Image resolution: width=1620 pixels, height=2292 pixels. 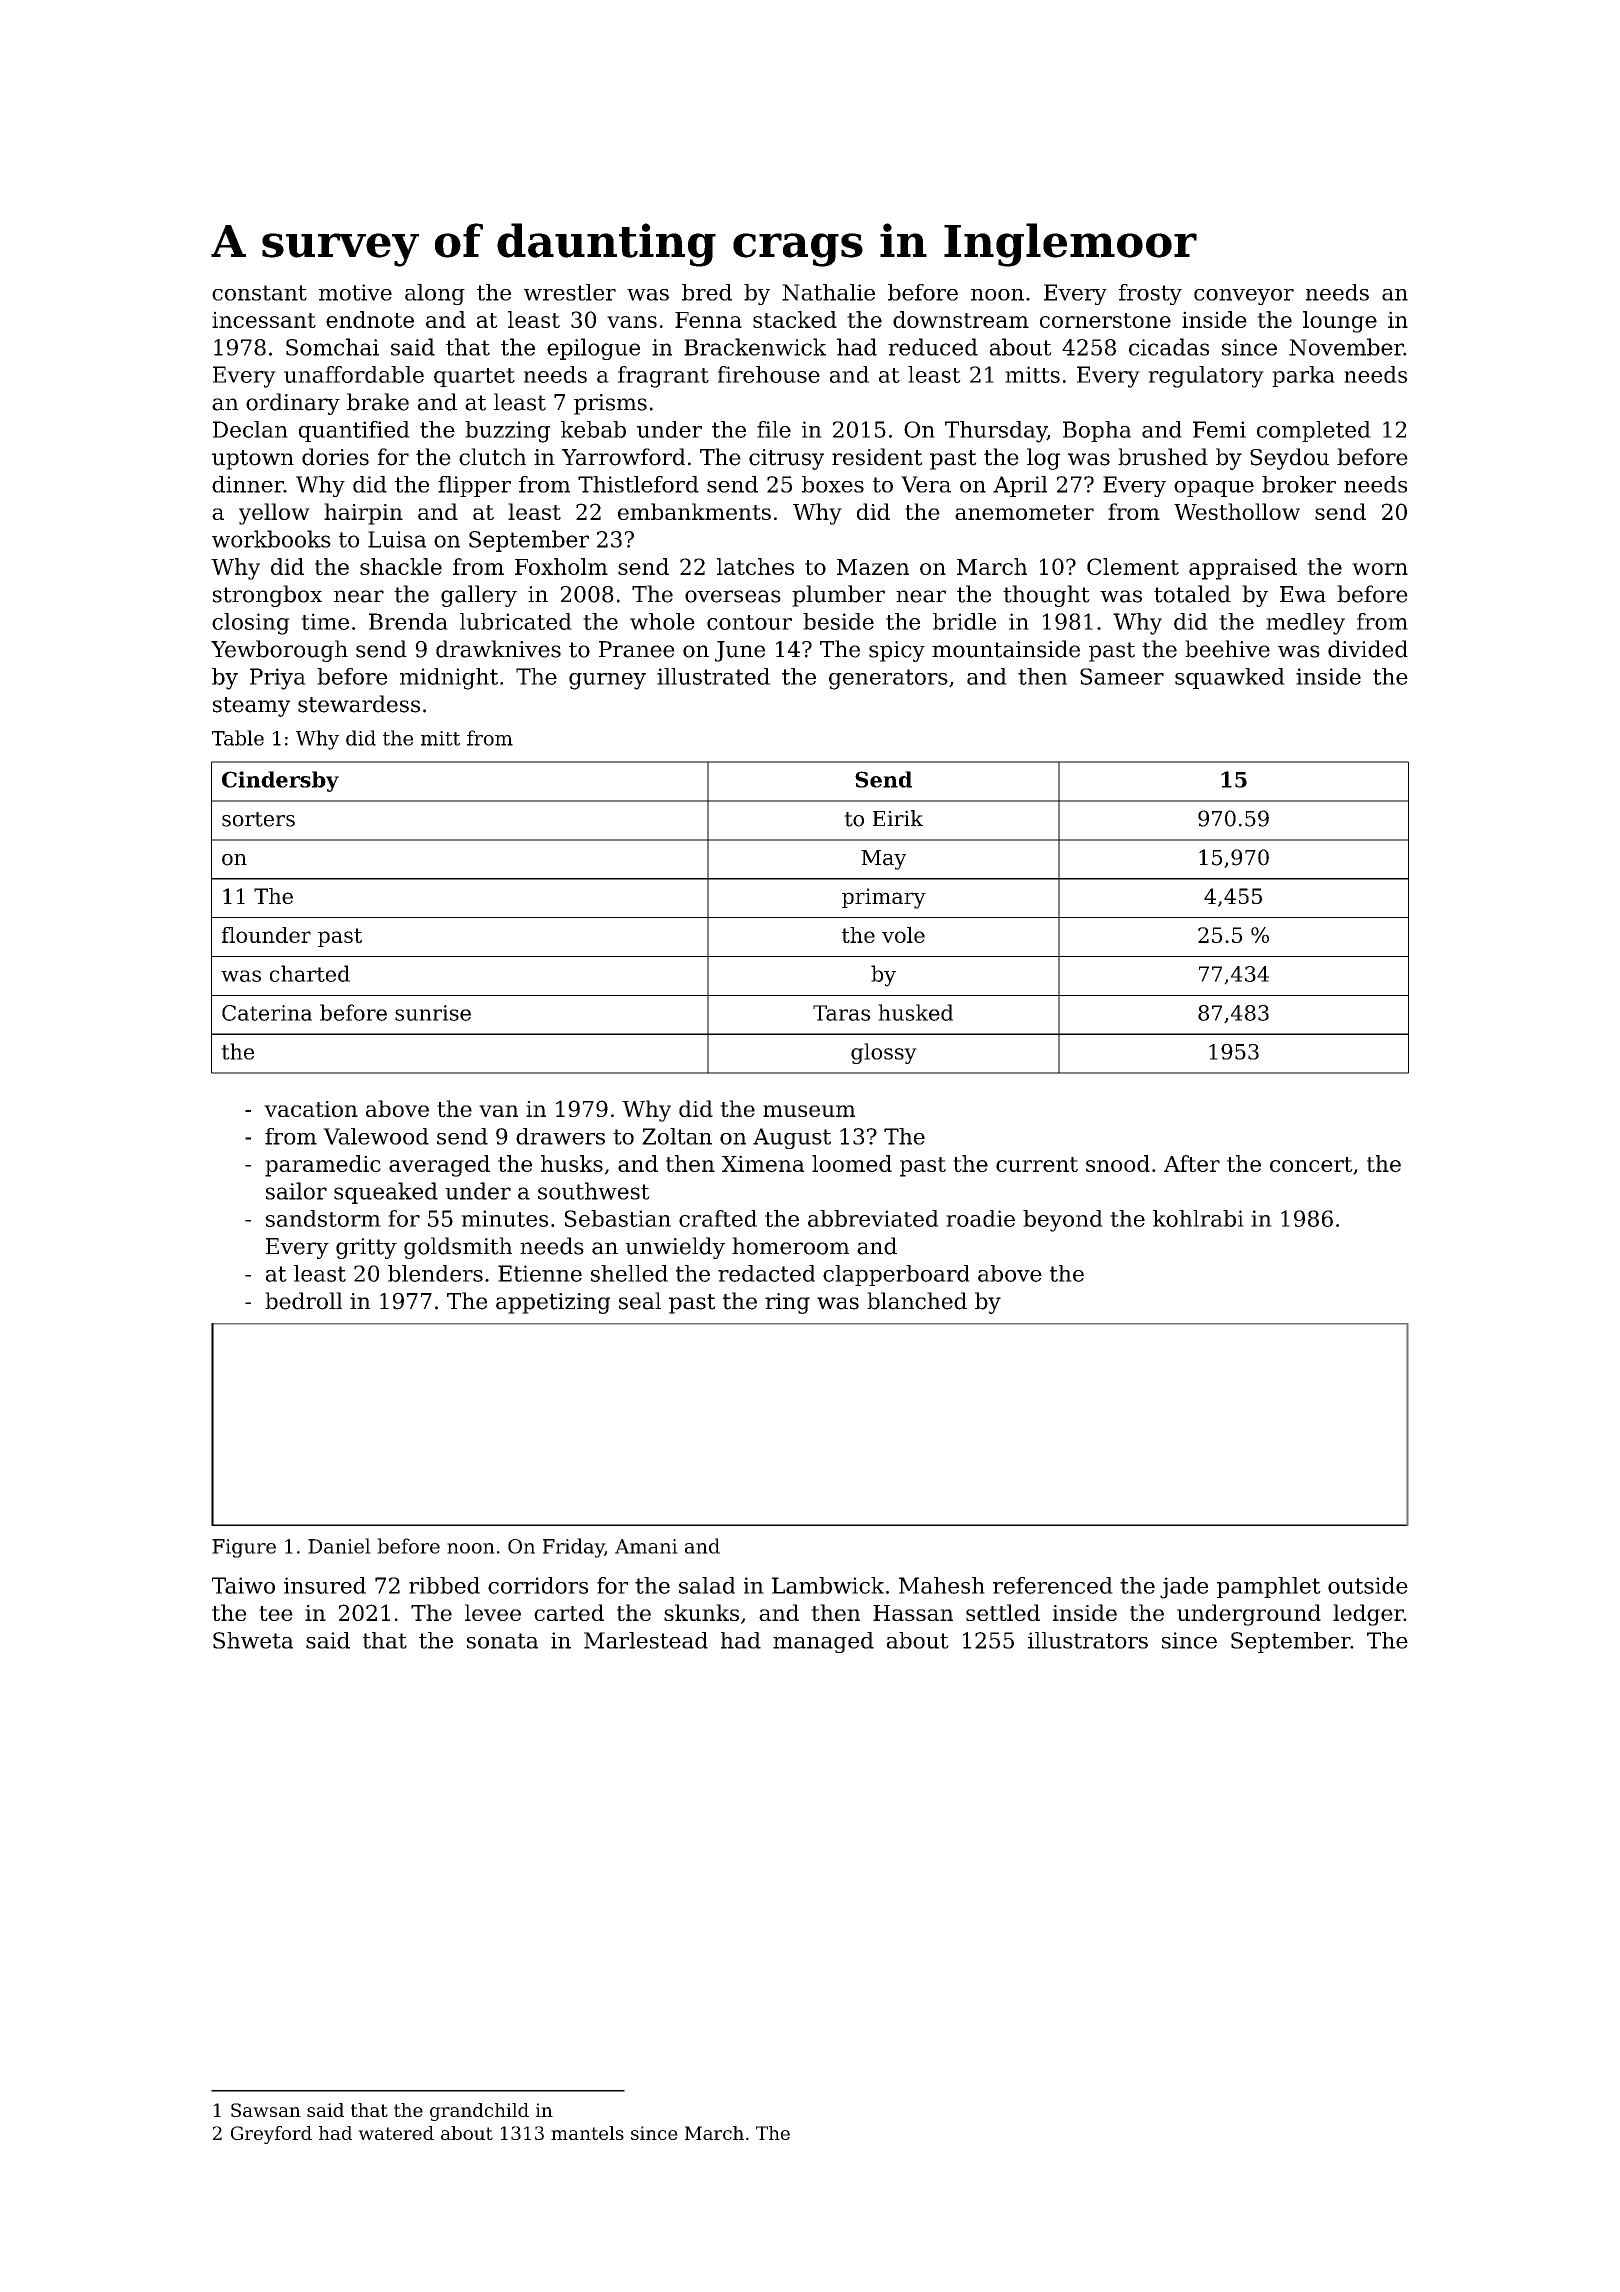 What do you see at coordinates (1163, 457) in the screenshot?
I see `brushed` at bounding box center [1163, 457].
